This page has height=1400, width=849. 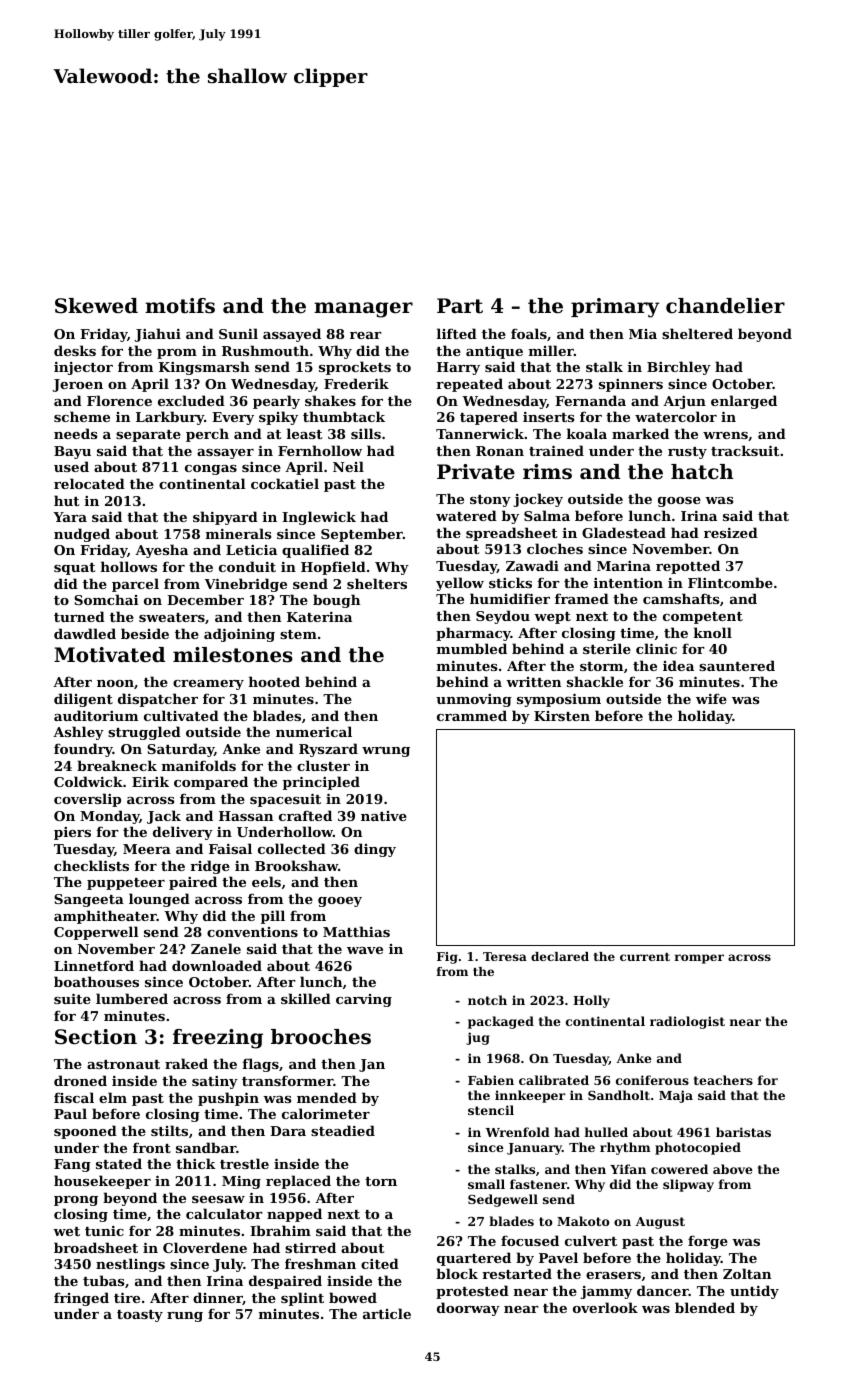 I want to click on beside, so click(x=145, y=633).
